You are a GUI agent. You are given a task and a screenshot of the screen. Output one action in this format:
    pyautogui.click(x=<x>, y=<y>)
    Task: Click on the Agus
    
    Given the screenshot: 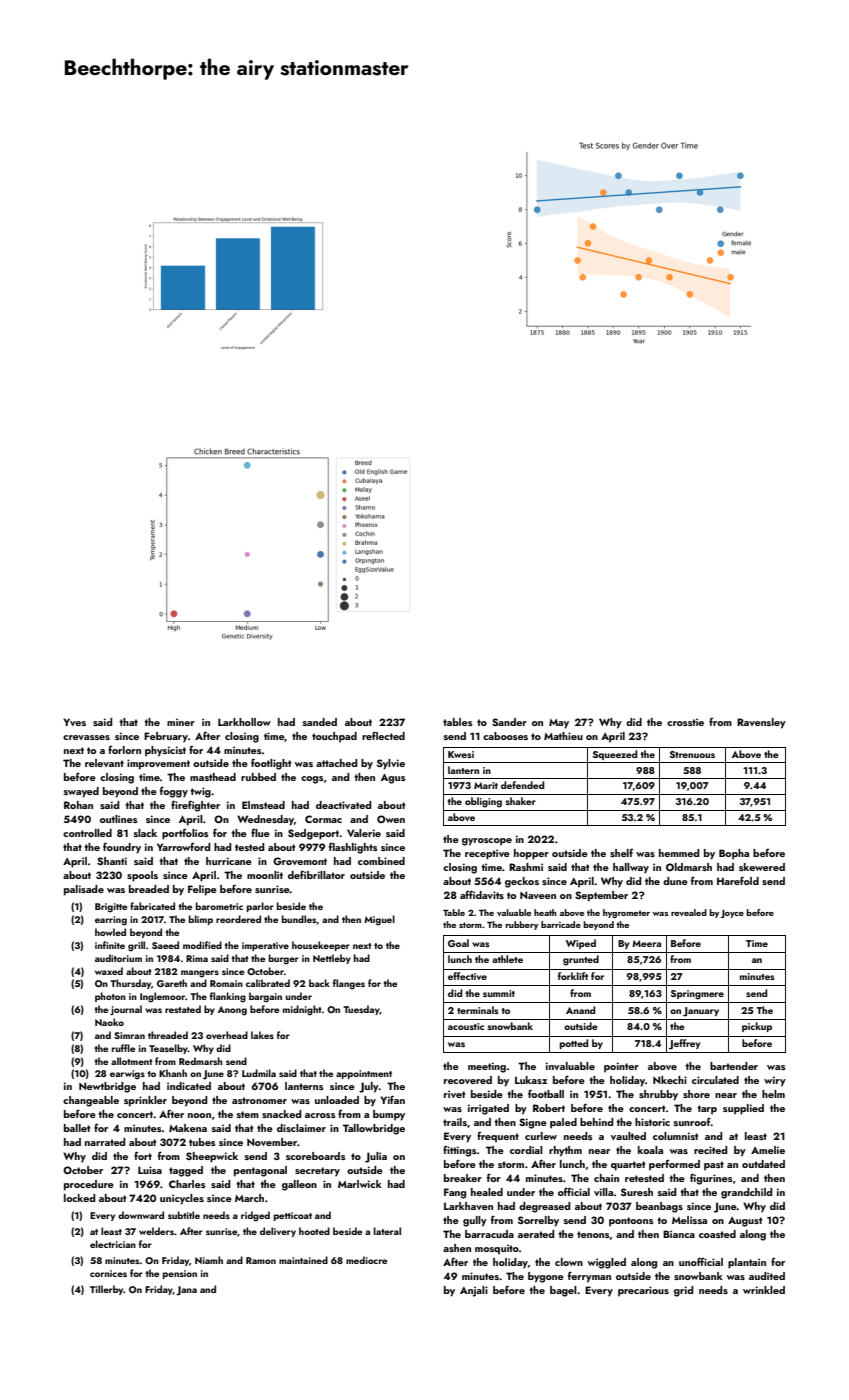 What is the action you would take?
    pyautogui.click(x=393, y=778)
